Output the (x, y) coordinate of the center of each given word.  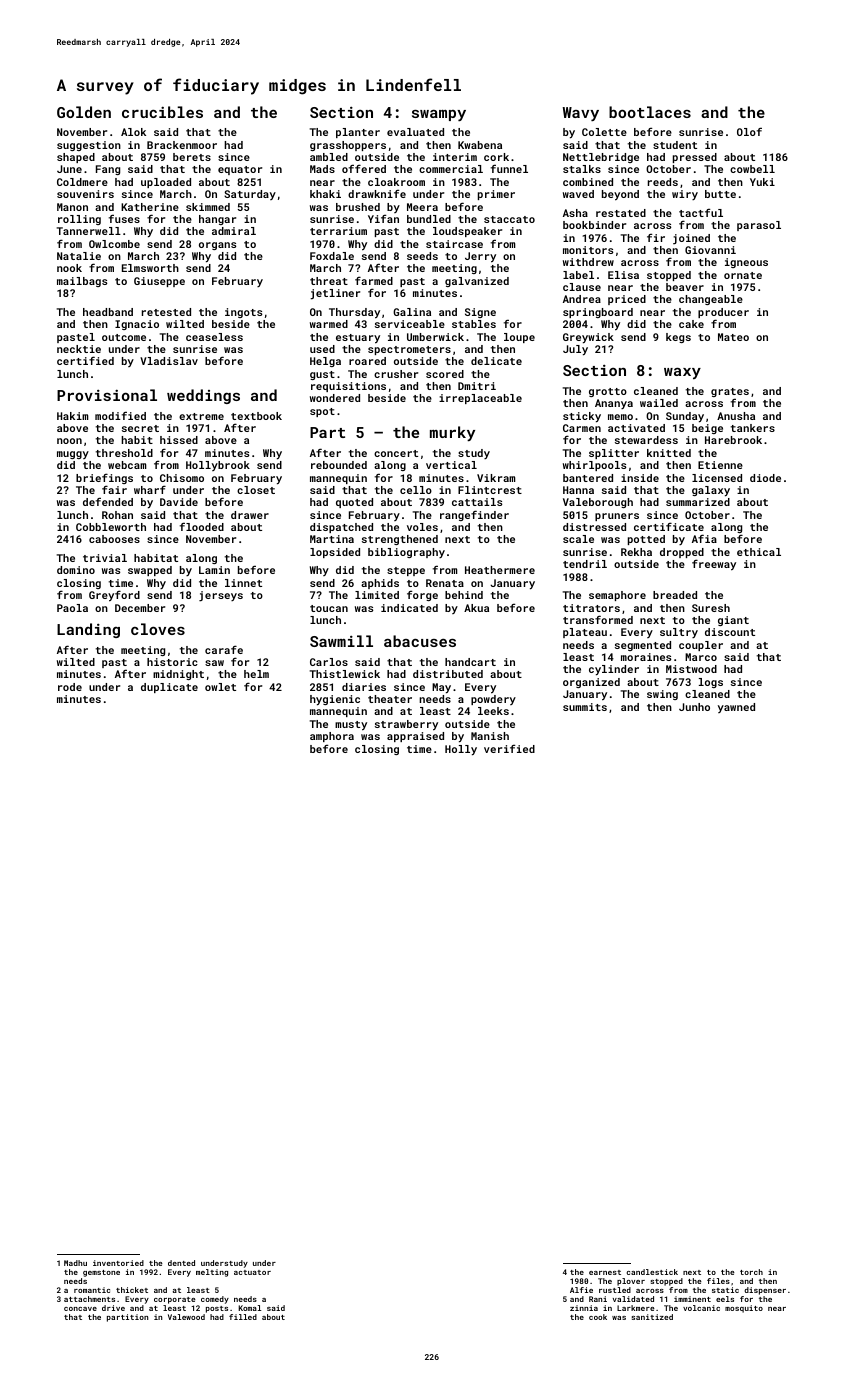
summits (585, 707)
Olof (749, 131)
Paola (72, 608)
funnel (509, 168)
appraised (415, 737)
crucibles (162, 112)
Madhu (75, 1263)
